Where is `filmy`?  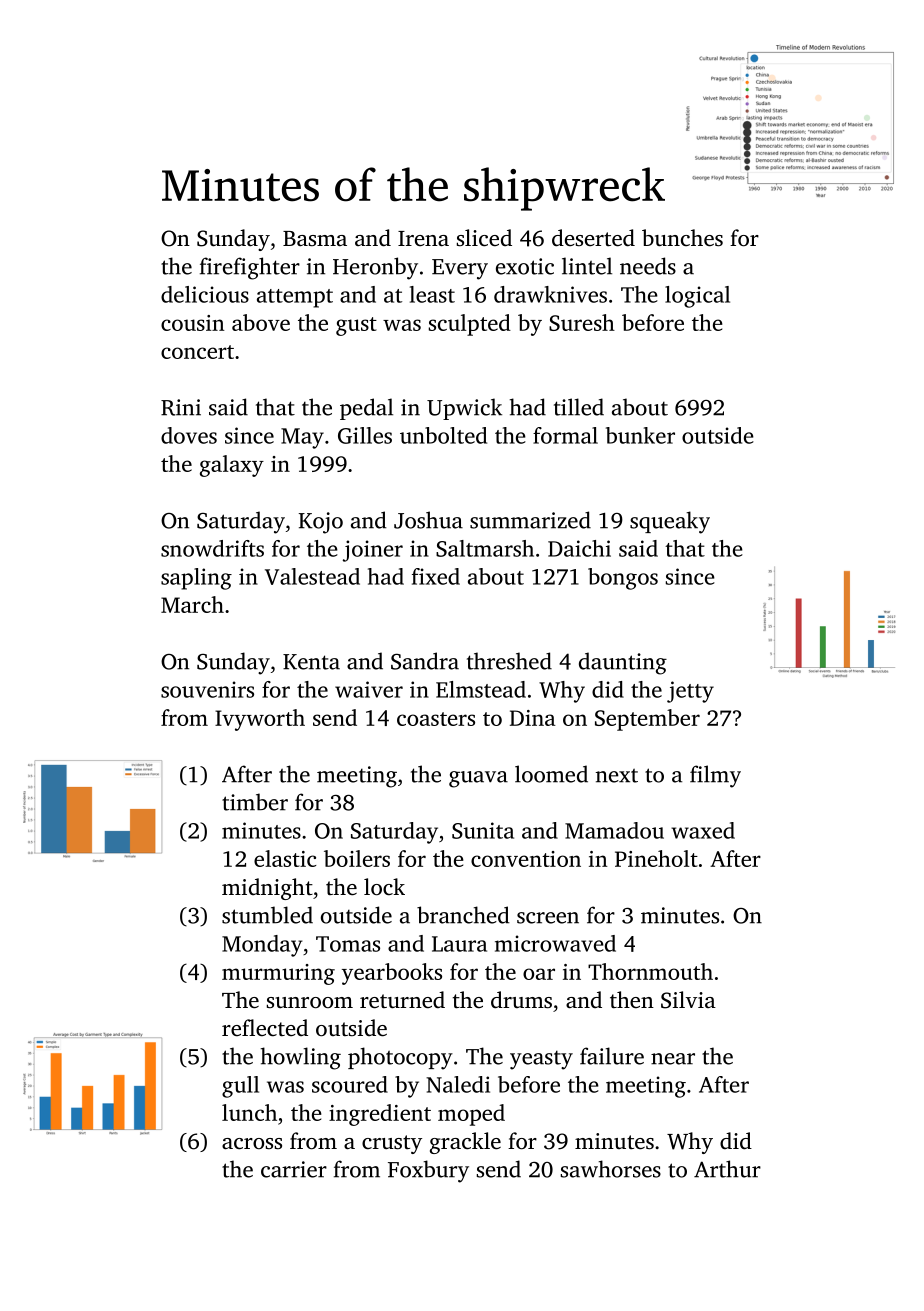 filmy is located at coordinates (715, 776).
